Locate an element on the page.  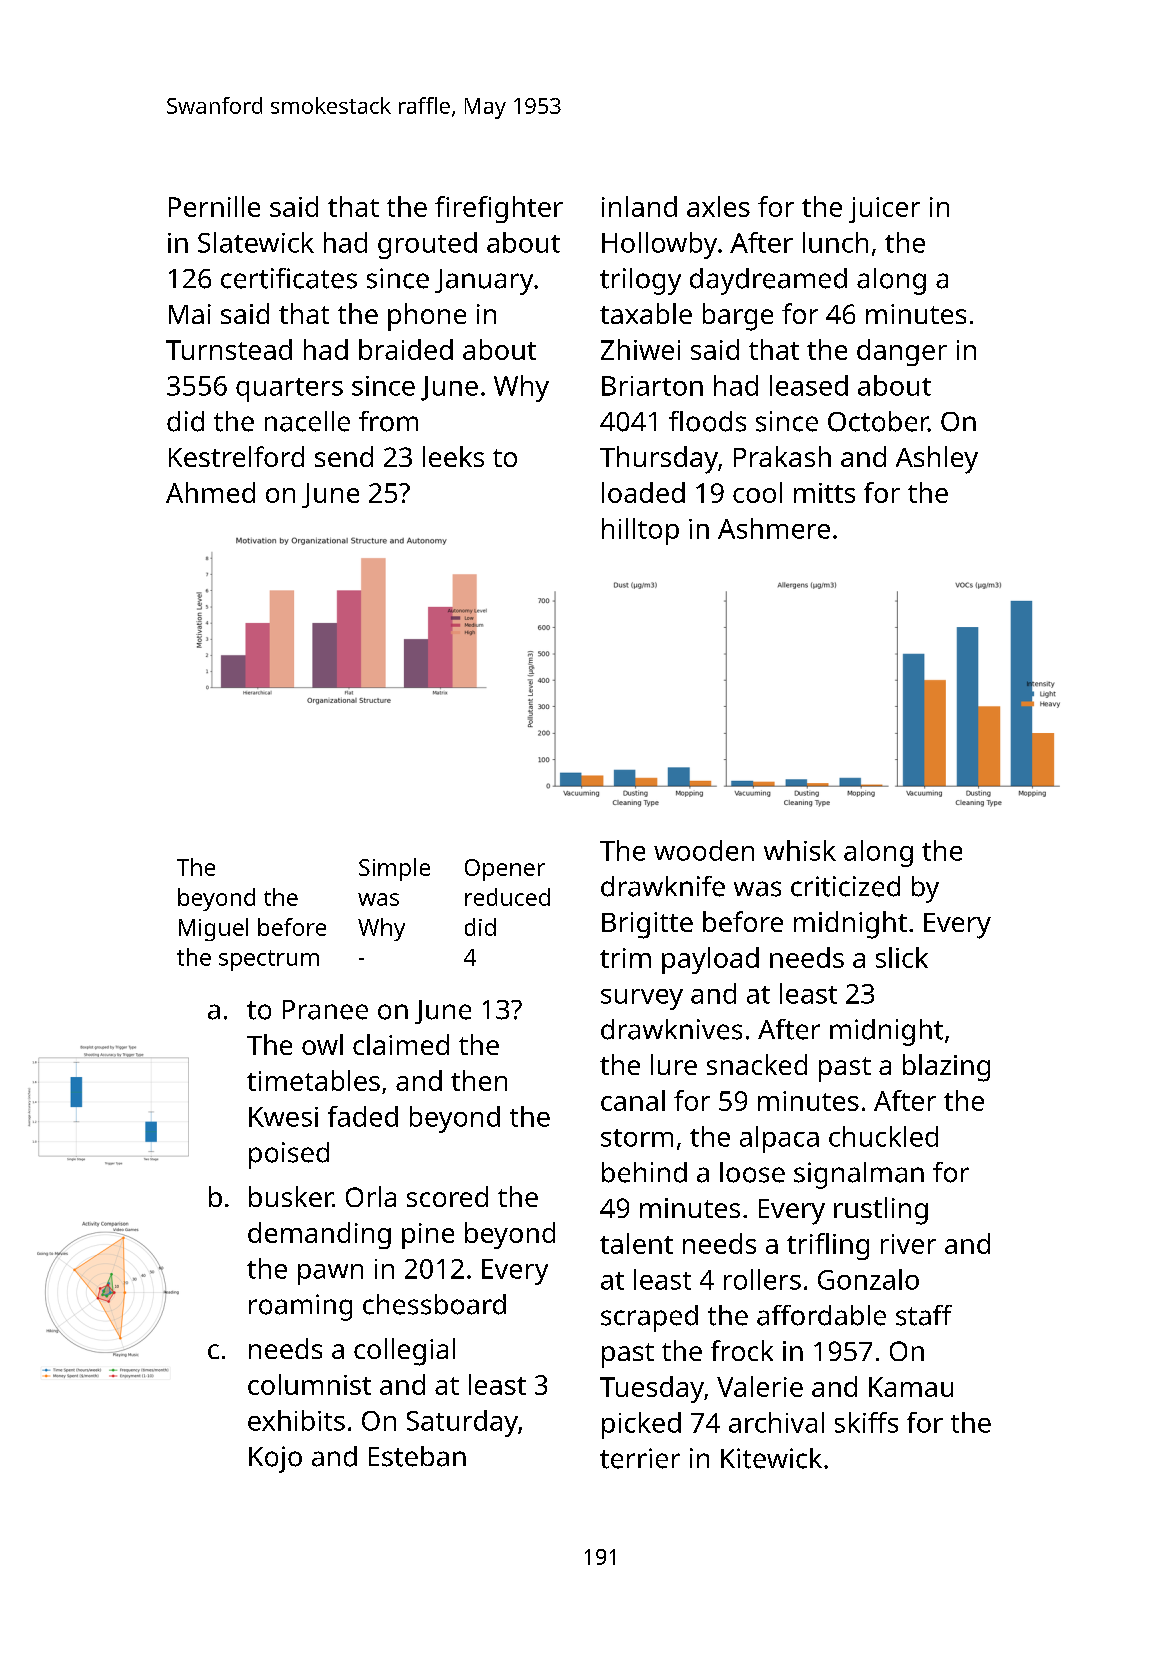
payload is located at coordinates (710, 960).
